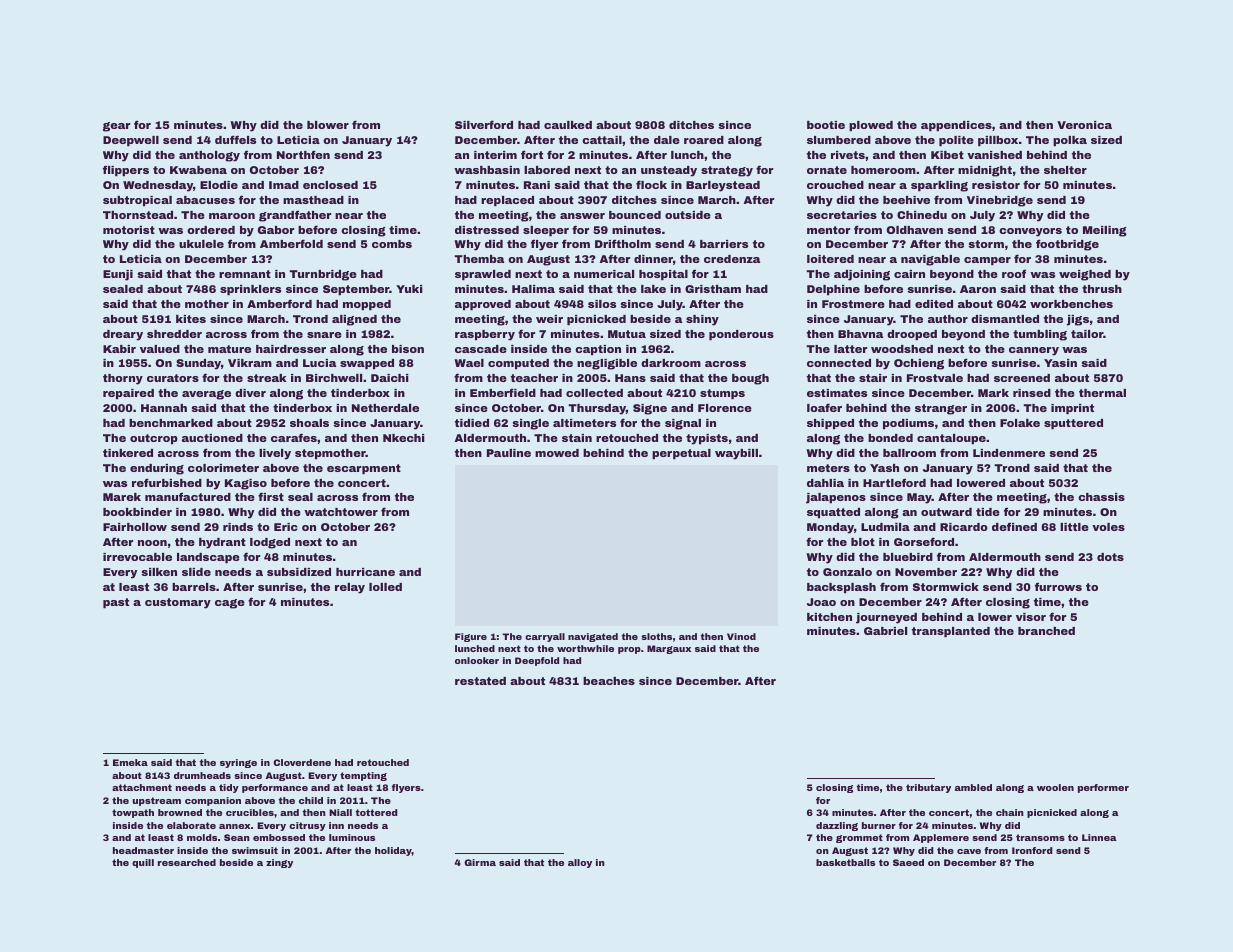 This document has height=952, width=1233. Describe the element at coordinates (116, 127) in the document. I see `gear` at that location.
